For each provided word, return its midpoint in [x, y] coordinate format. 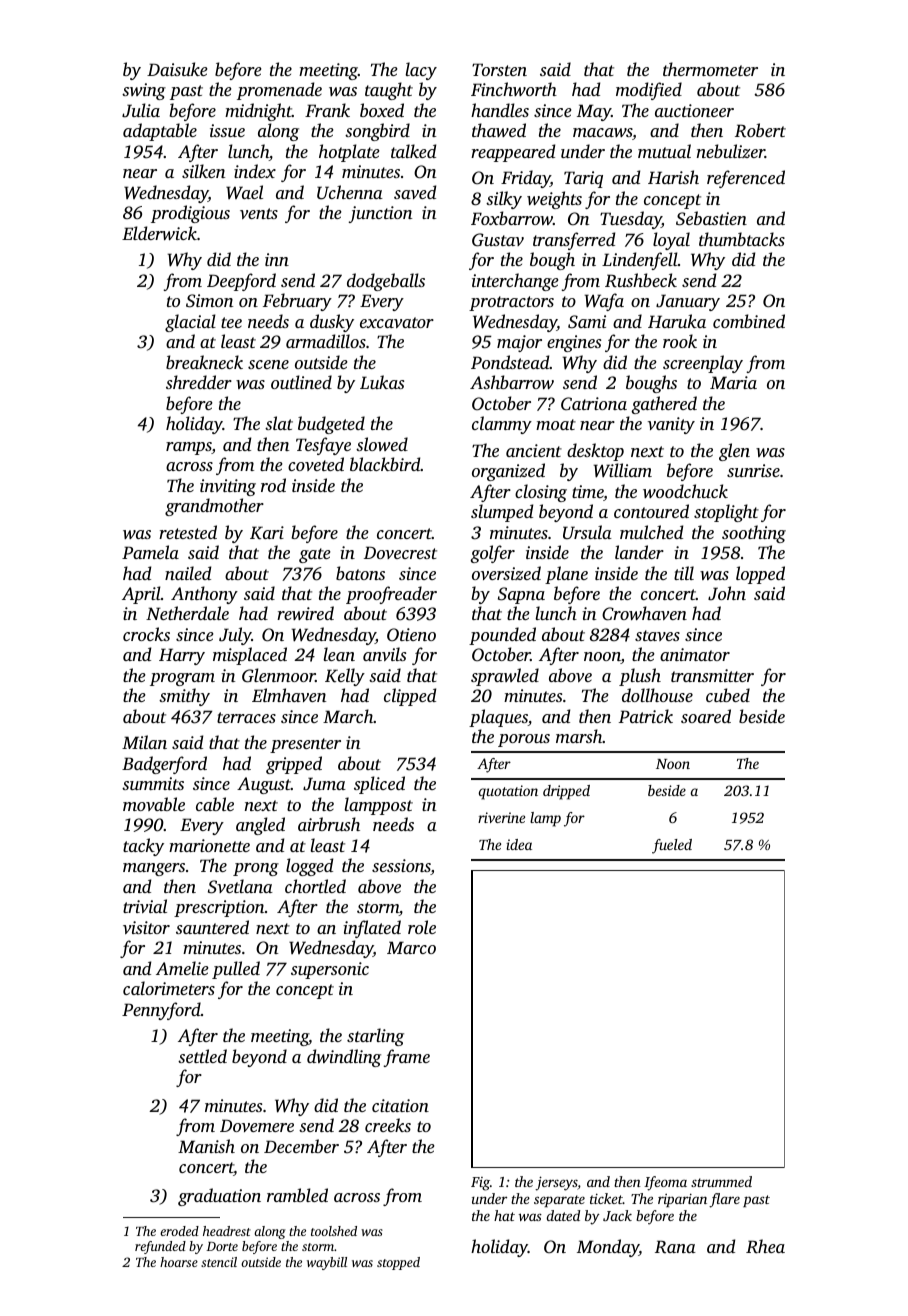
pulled [236, 970]
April [141, 595]
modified [649, 91]
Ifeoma [665, 1183]
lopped [760, 575]
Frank [327, 110]
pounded [502, 636]
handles [500, 110]
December [301, 1146]
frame [407, 1058]
